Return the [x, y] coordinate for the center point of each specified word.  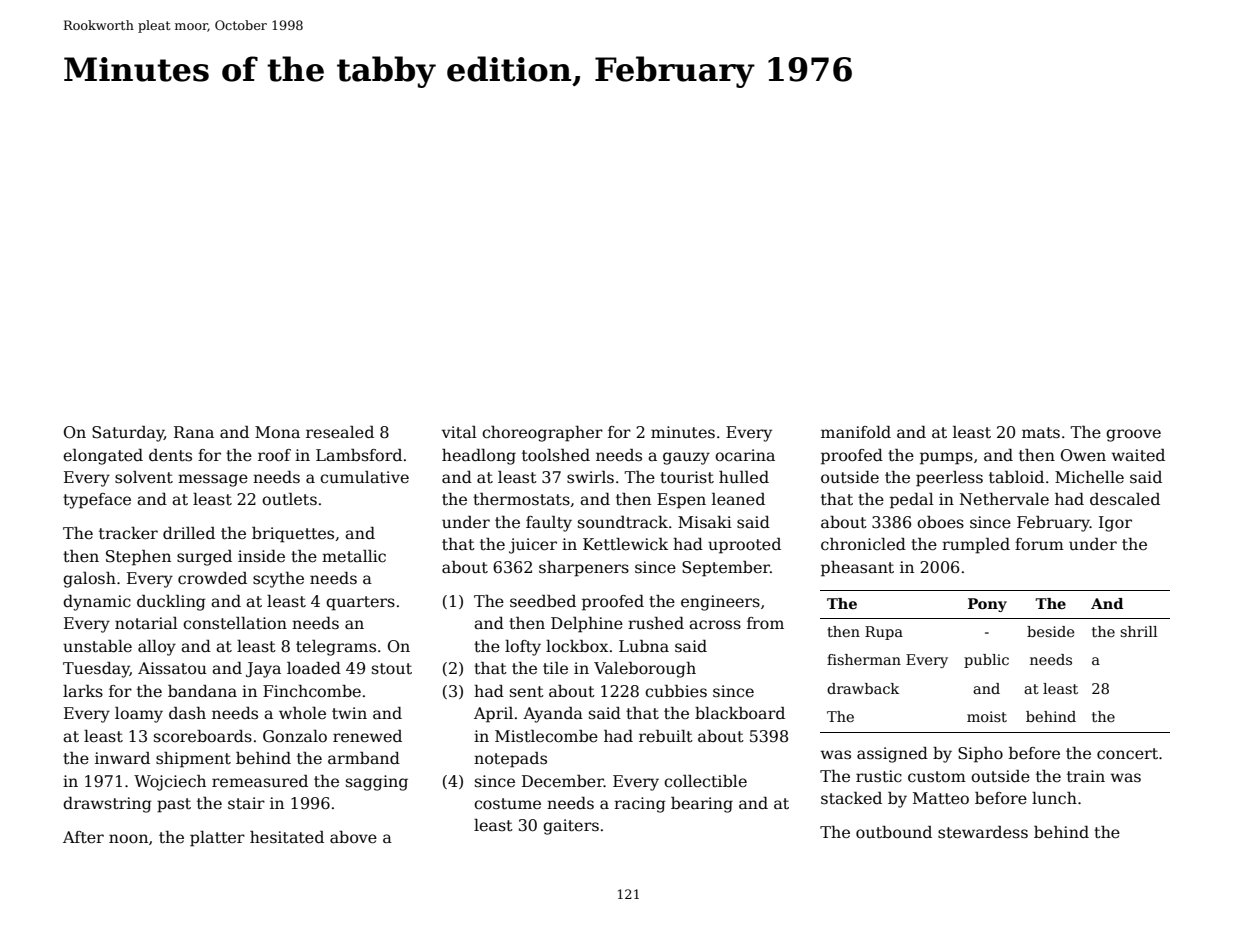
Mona [277, 432]
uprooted [744, 546]
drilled [189, 533]
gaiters [571, 827]
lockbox [577, 646]
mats [1041, 433]
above [353, 837]
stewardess [983, 832]
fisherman [864, 659]
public [986, 661]
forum [1039, 544]
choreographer [542, 434]
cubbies [676, 691]
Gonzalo [295, 736]
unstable [97, 646]
